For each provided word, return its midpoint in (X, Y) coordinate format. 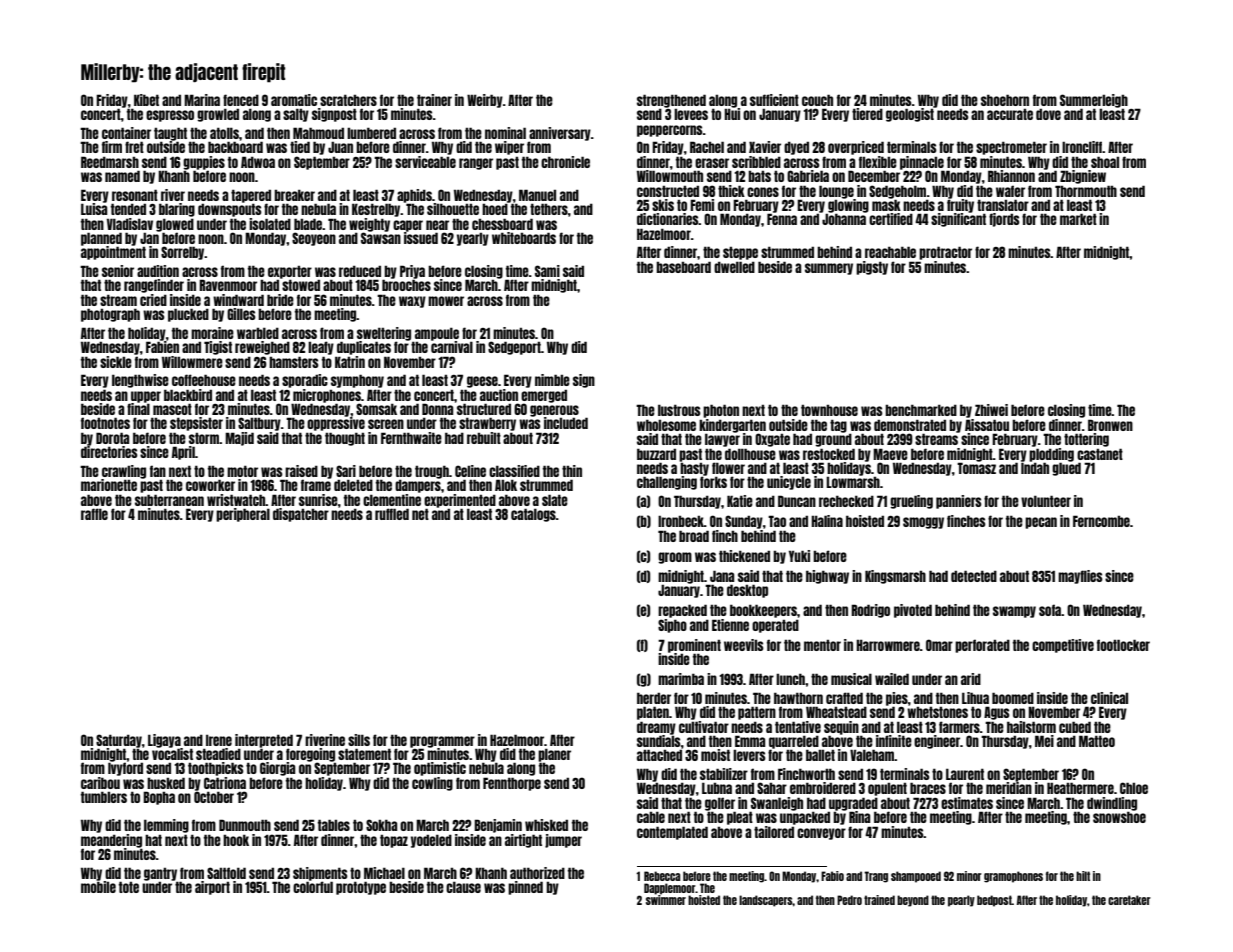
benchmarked (921, 410)
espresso (170, 116)
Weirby (485, 101)
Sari (346, 471)
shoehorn (1005, 100)
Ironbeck (681, 521)
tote (129, 887)
